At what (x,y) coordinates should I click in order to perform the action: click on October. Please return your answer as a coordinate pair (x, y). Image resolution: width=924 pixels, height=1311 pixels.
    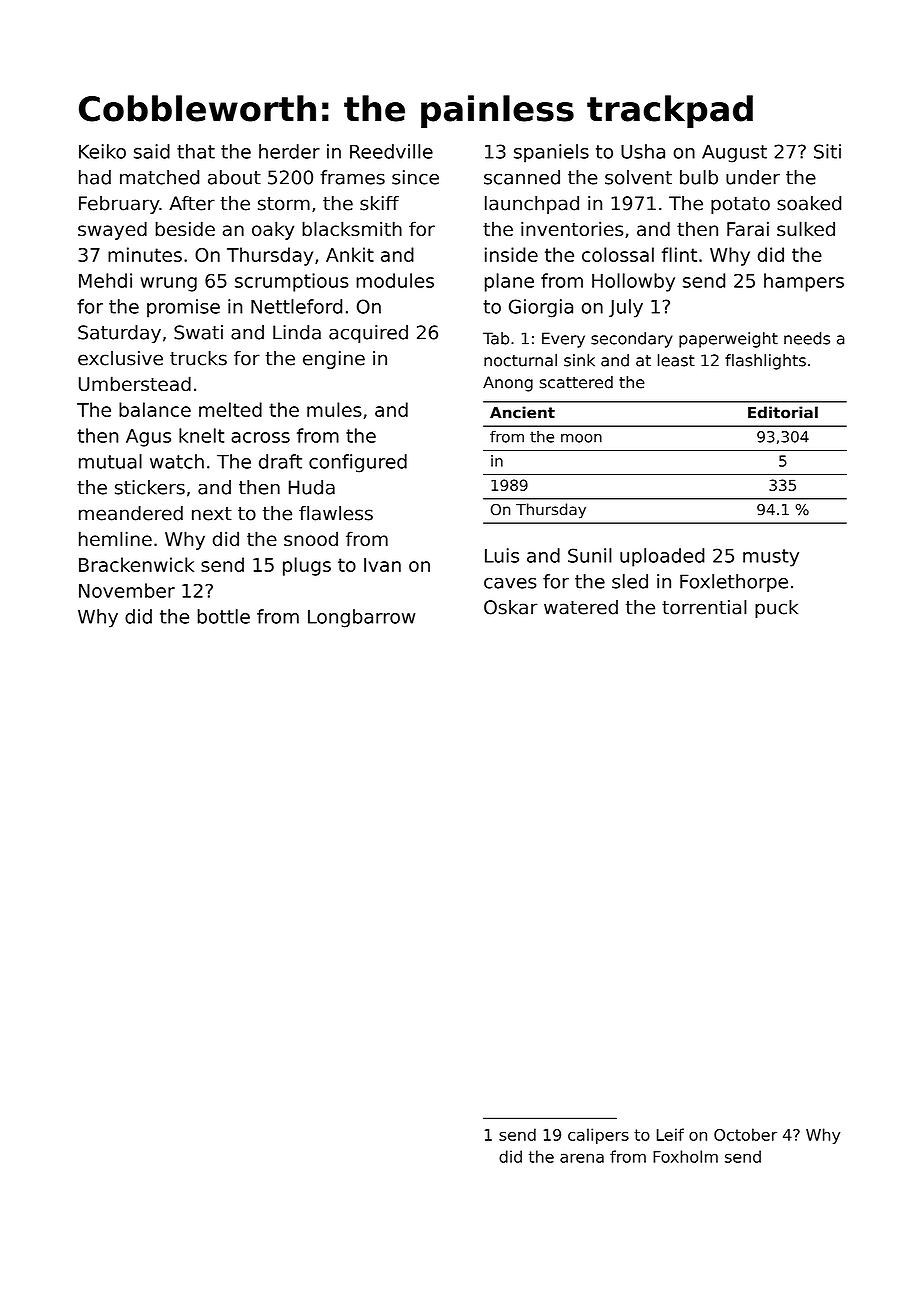
    Looking at the image, I should click on (745, 1134).
